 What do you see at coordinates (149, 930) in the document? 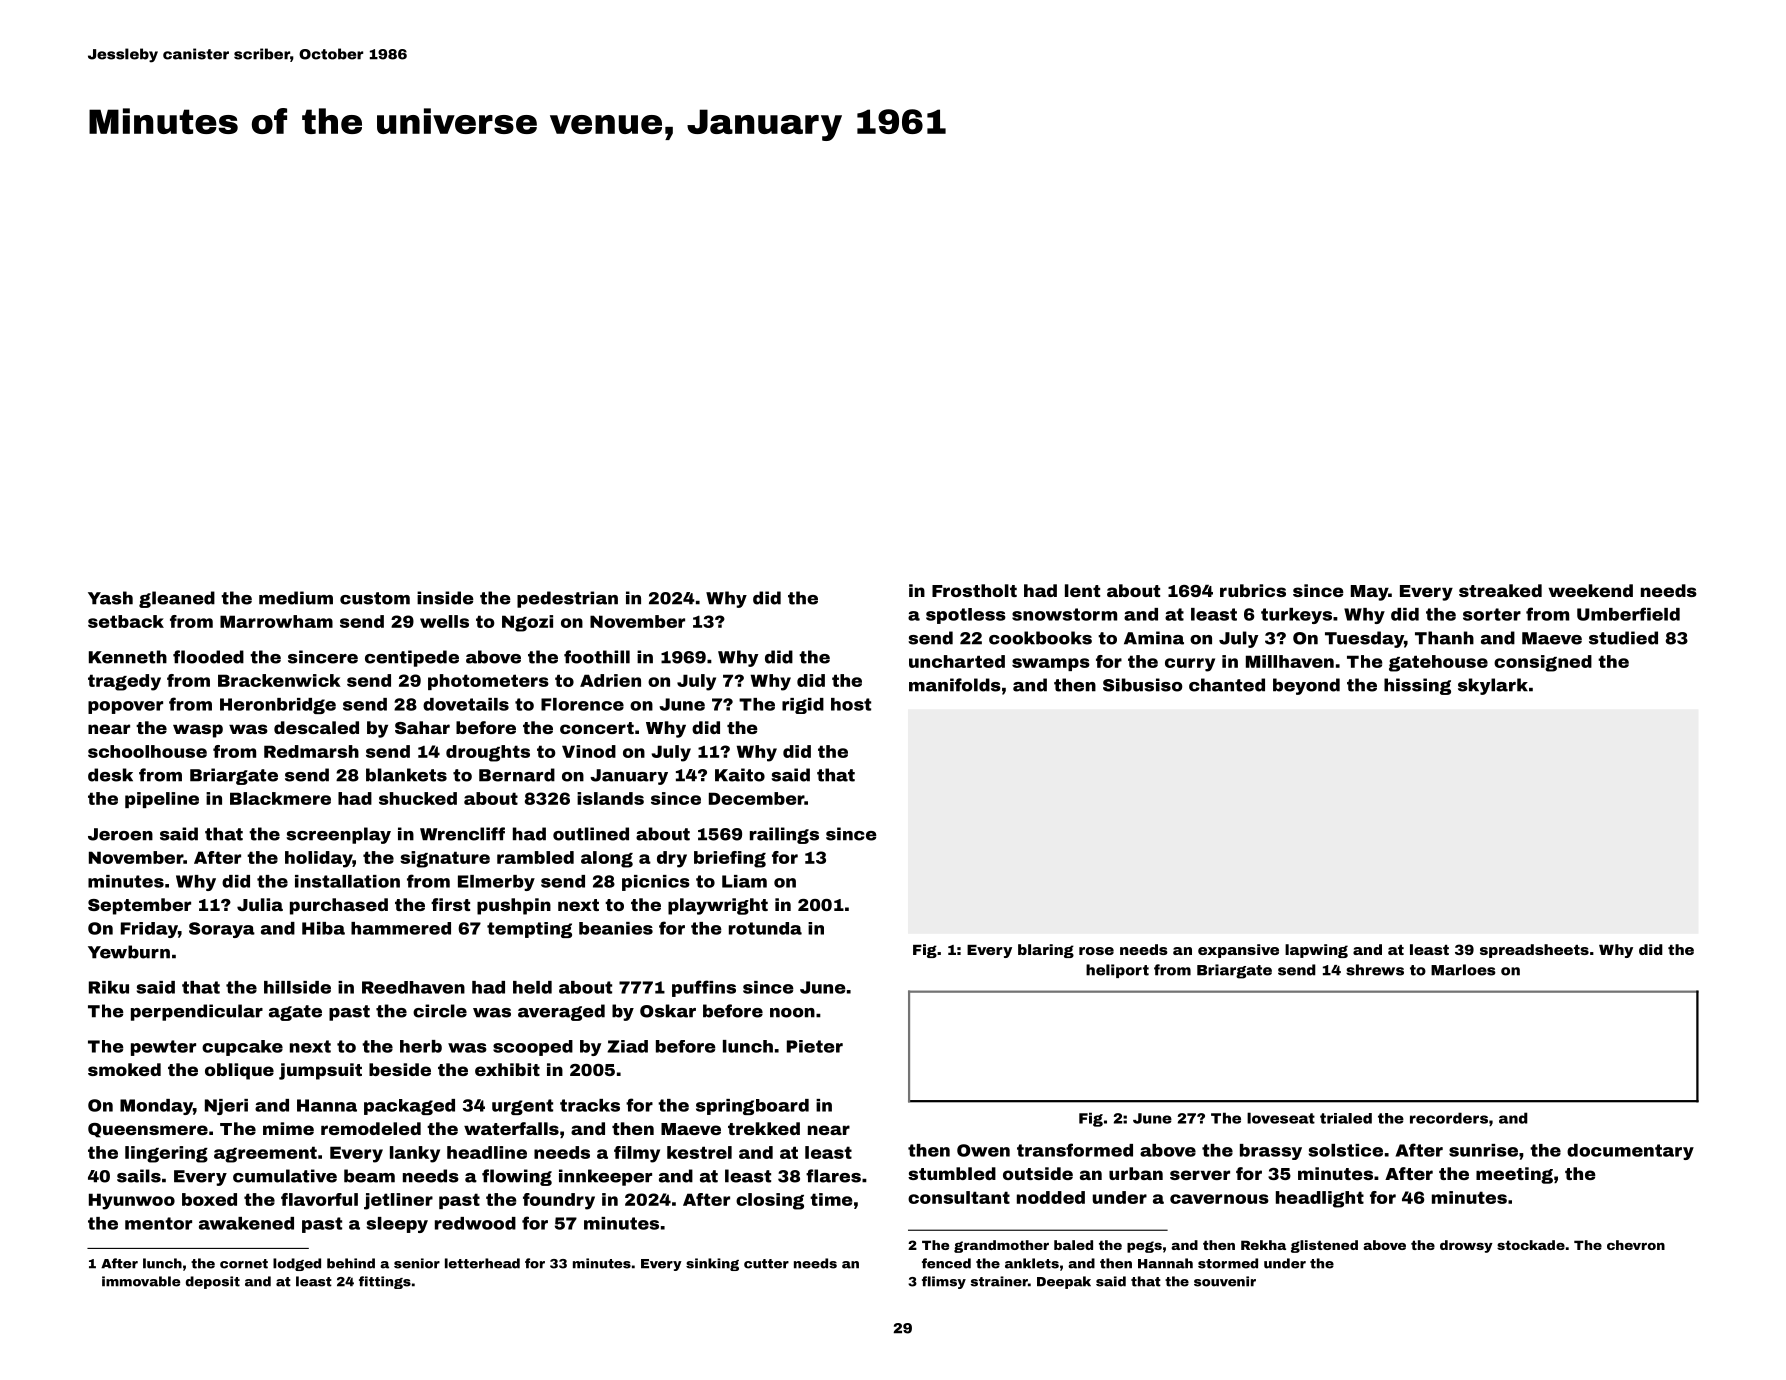
I see `Friday` at bounding box center [149, 930].
